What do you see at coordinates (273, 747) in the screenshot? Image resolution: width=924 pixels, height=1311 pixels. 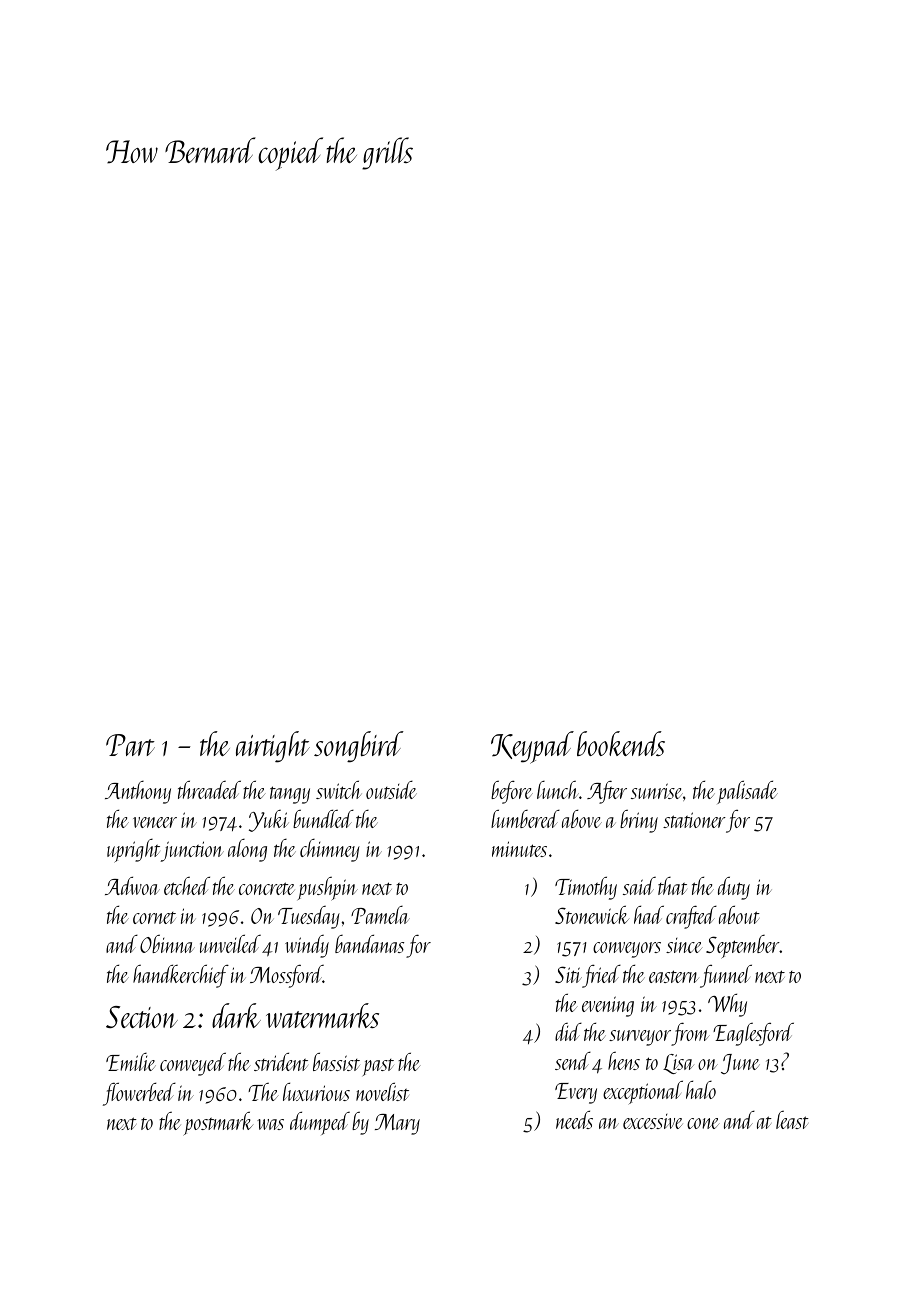 I see `airtight` at bounding box center [273, 747].
